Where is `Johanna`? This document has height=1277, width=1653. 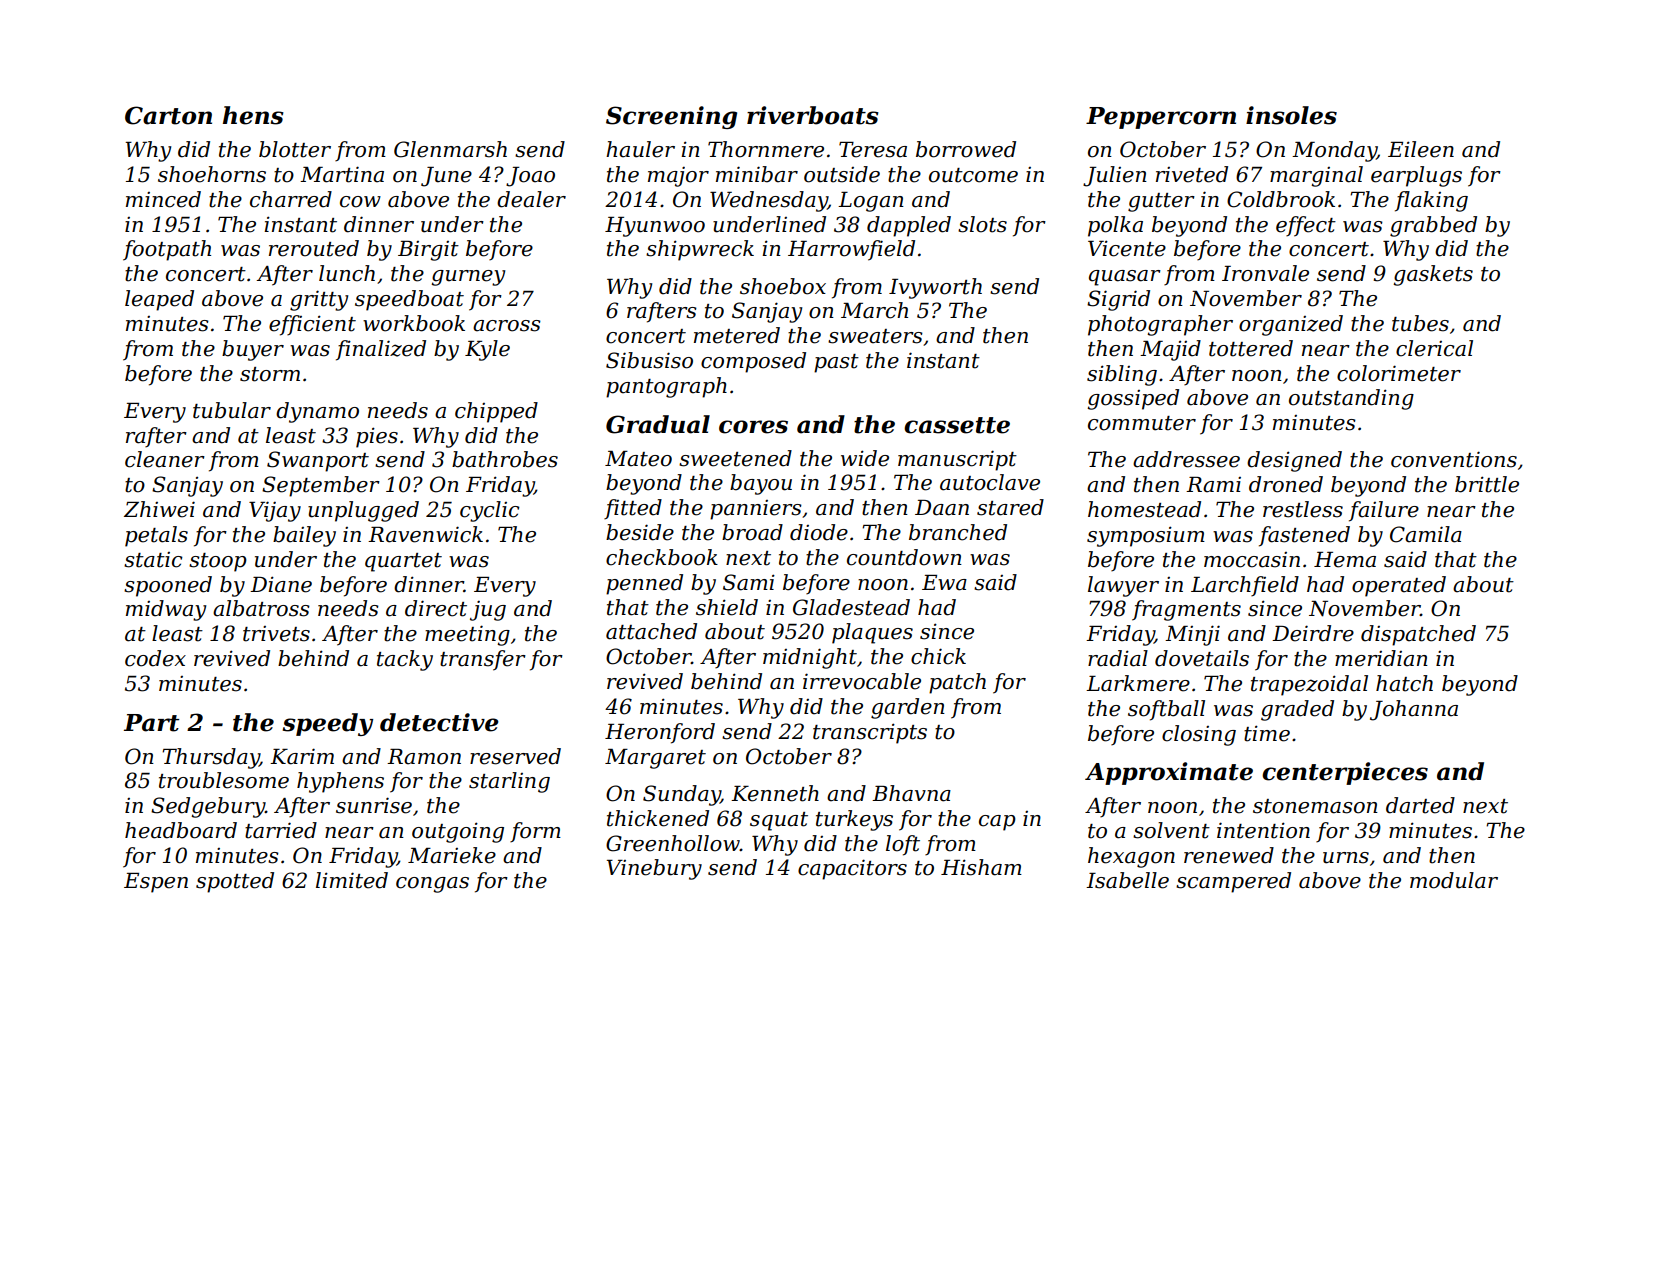
Johanna is located at coordinates (1414, 710).
